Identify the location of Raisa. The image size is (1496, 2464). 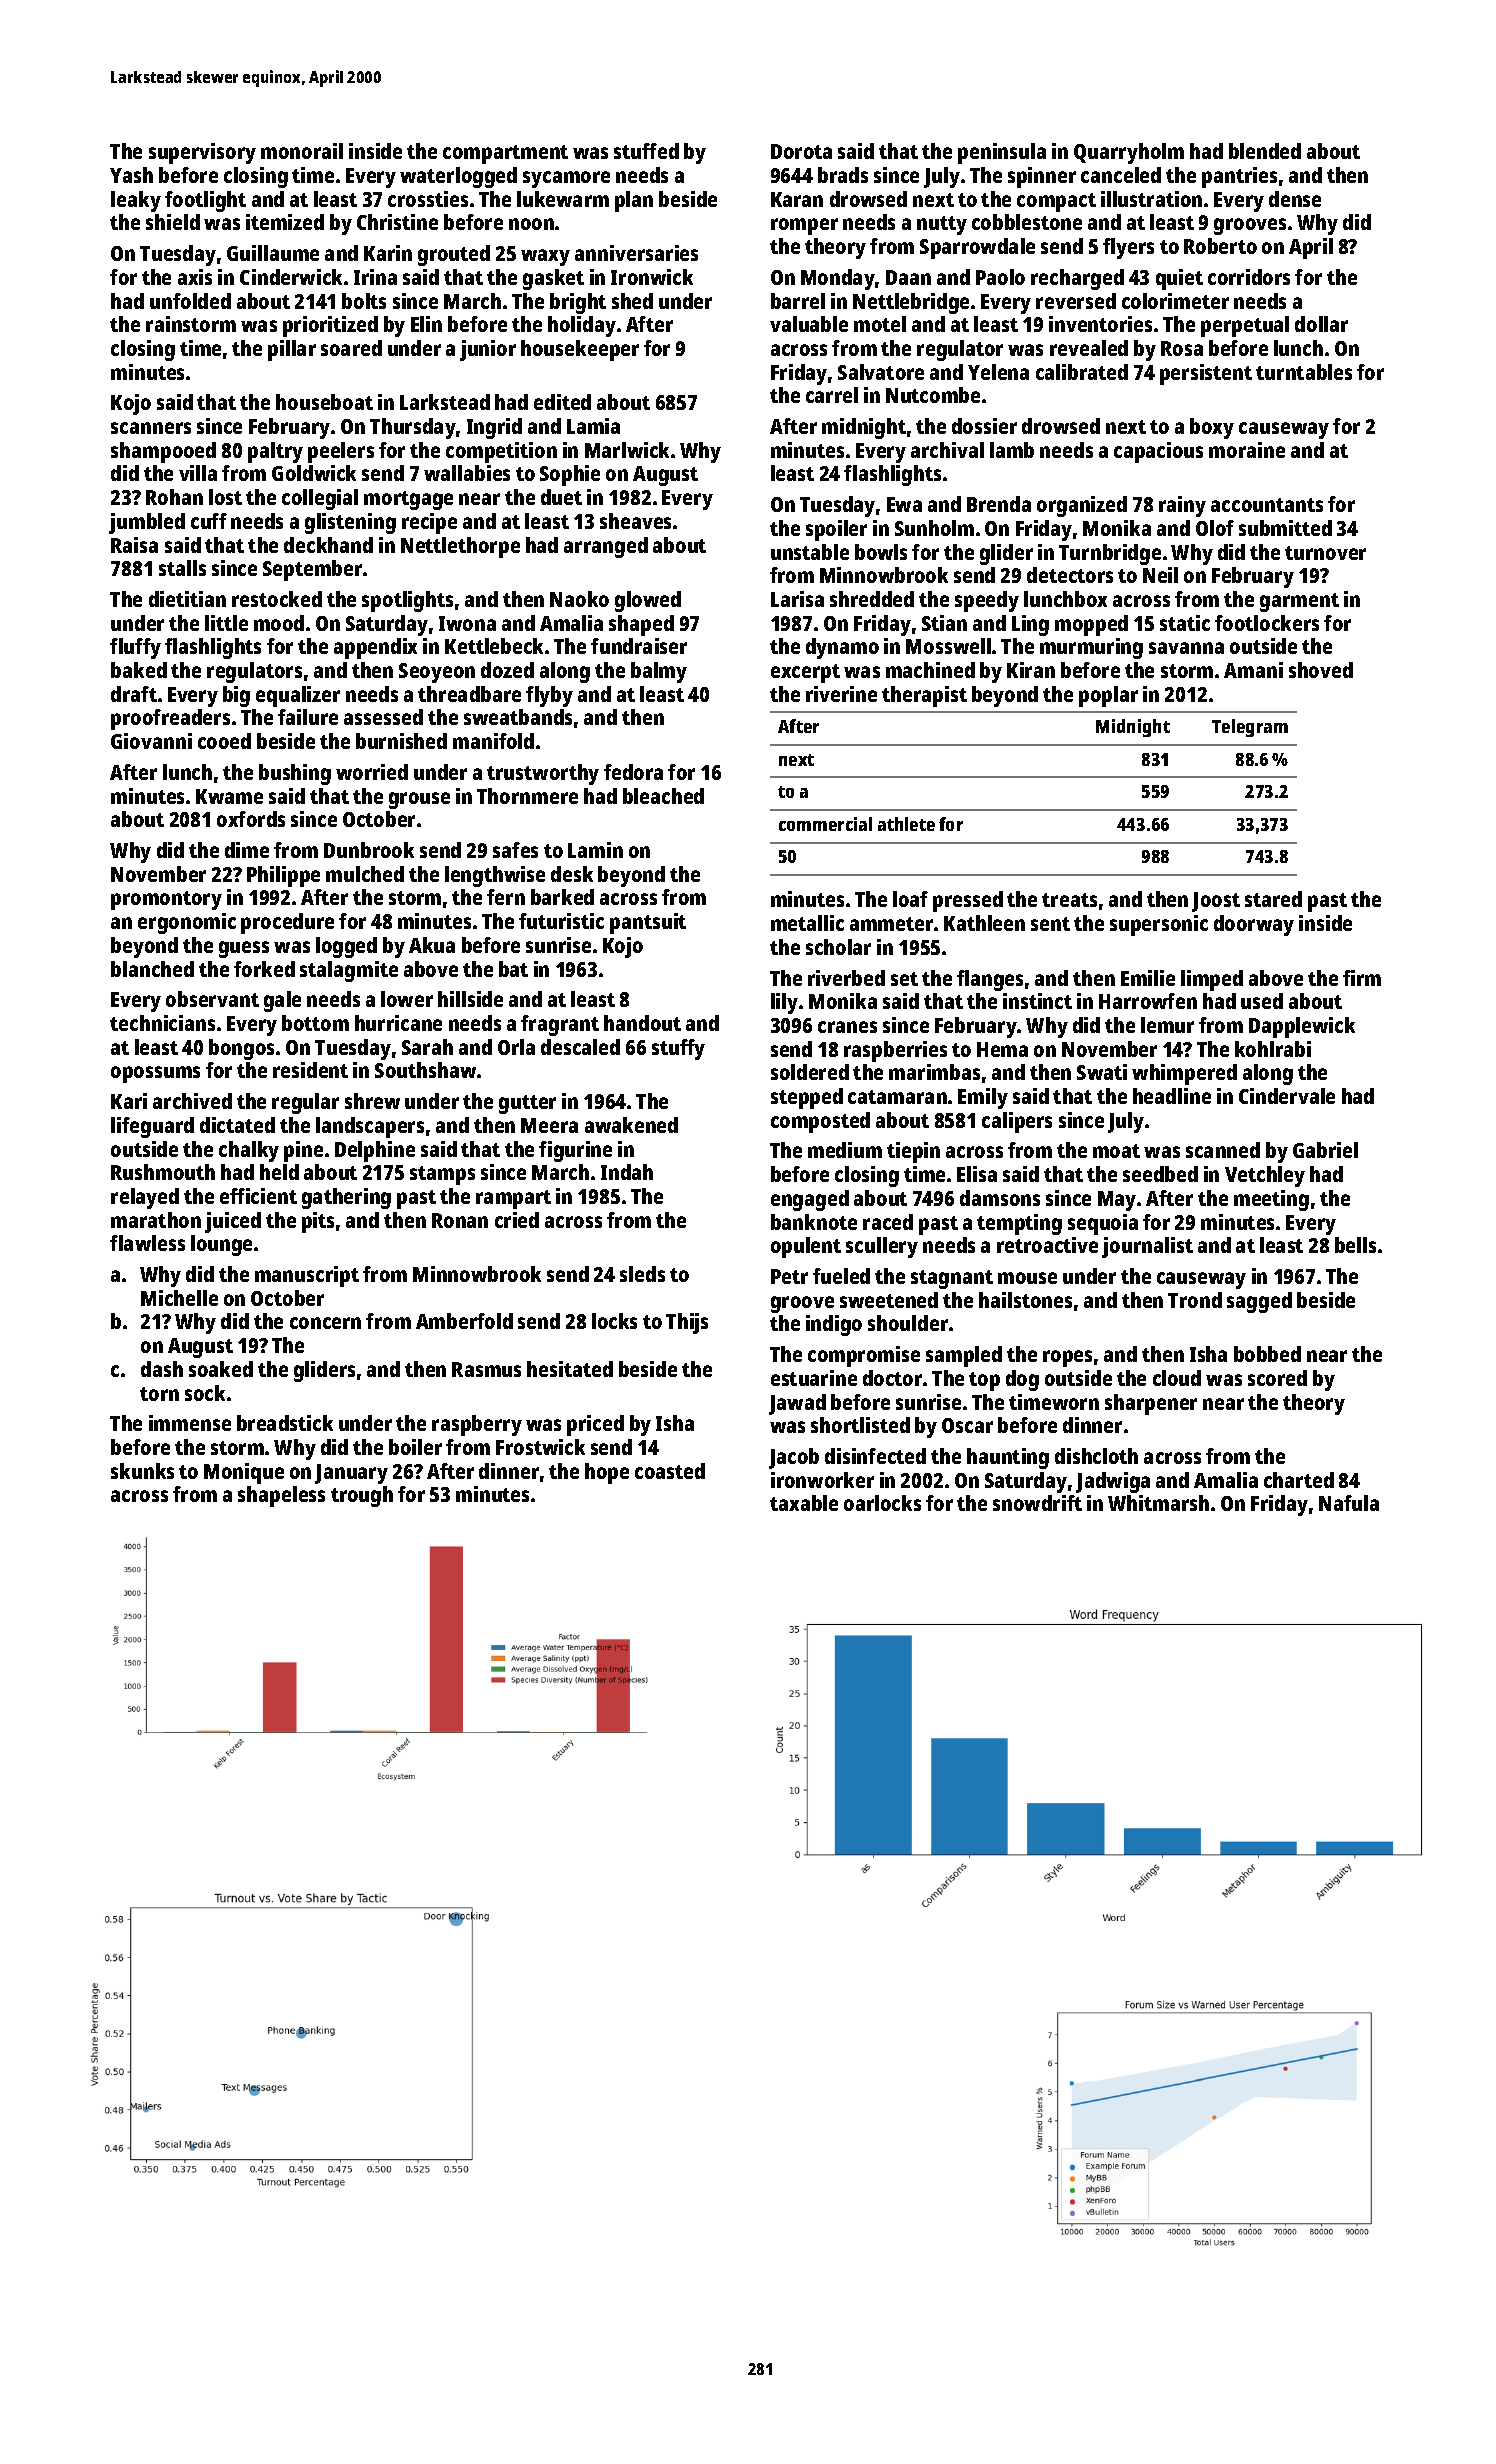
(134, 545).
